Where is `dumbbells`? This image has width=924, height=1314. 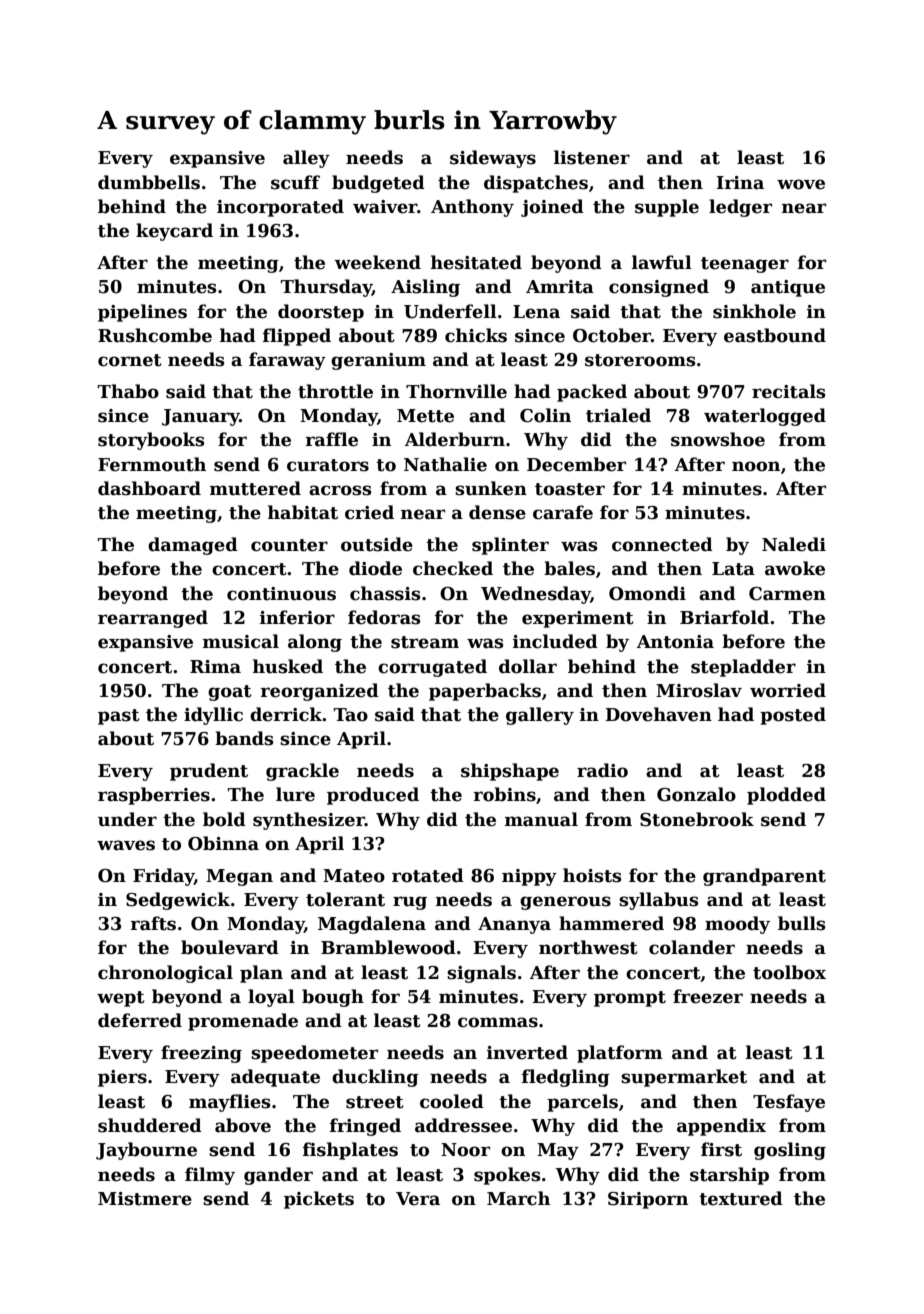 dumbbells is located at coordinates (149, 182).
